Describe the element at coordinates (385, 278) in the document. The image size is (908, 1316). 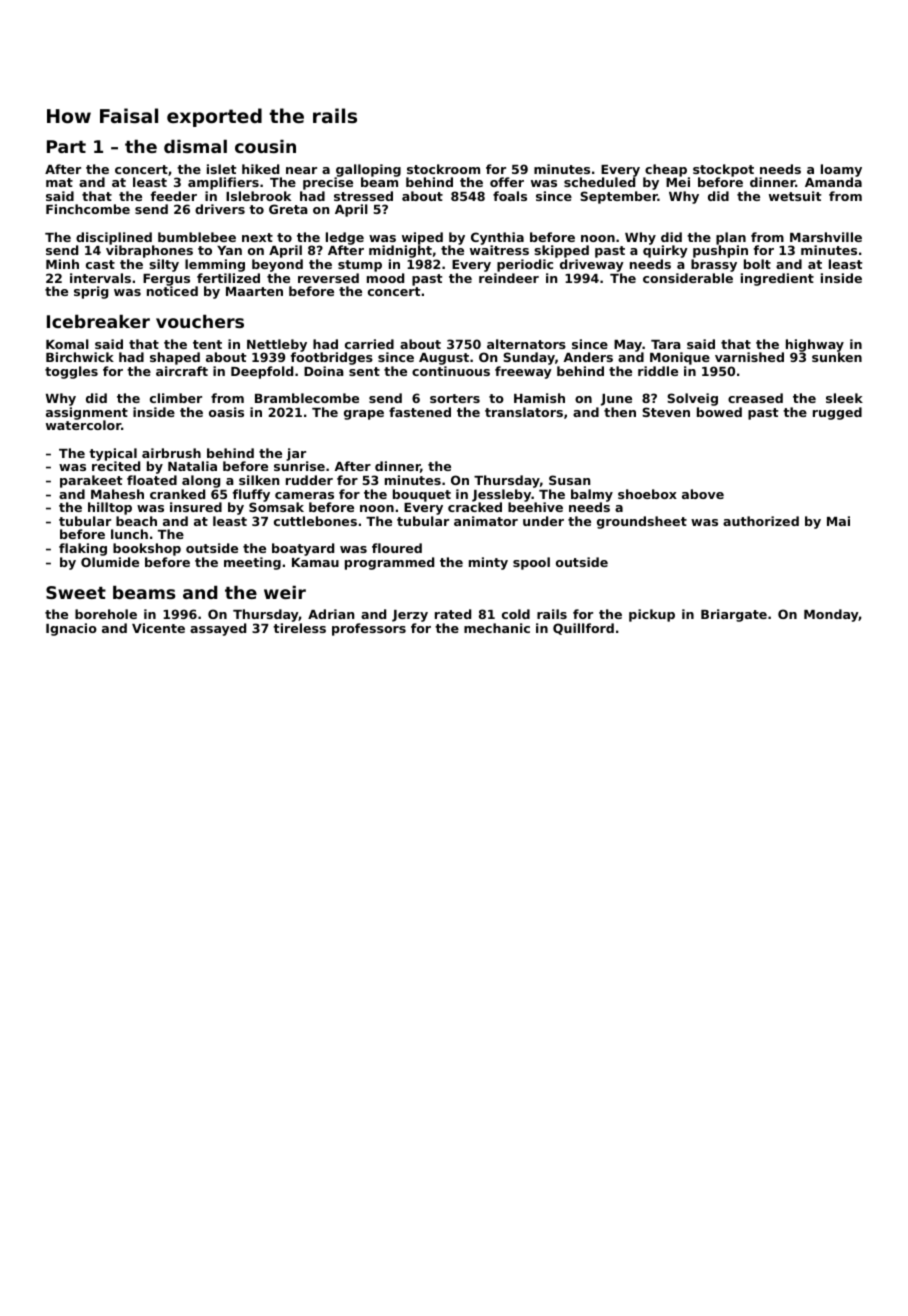
I see `mood` at that location.
